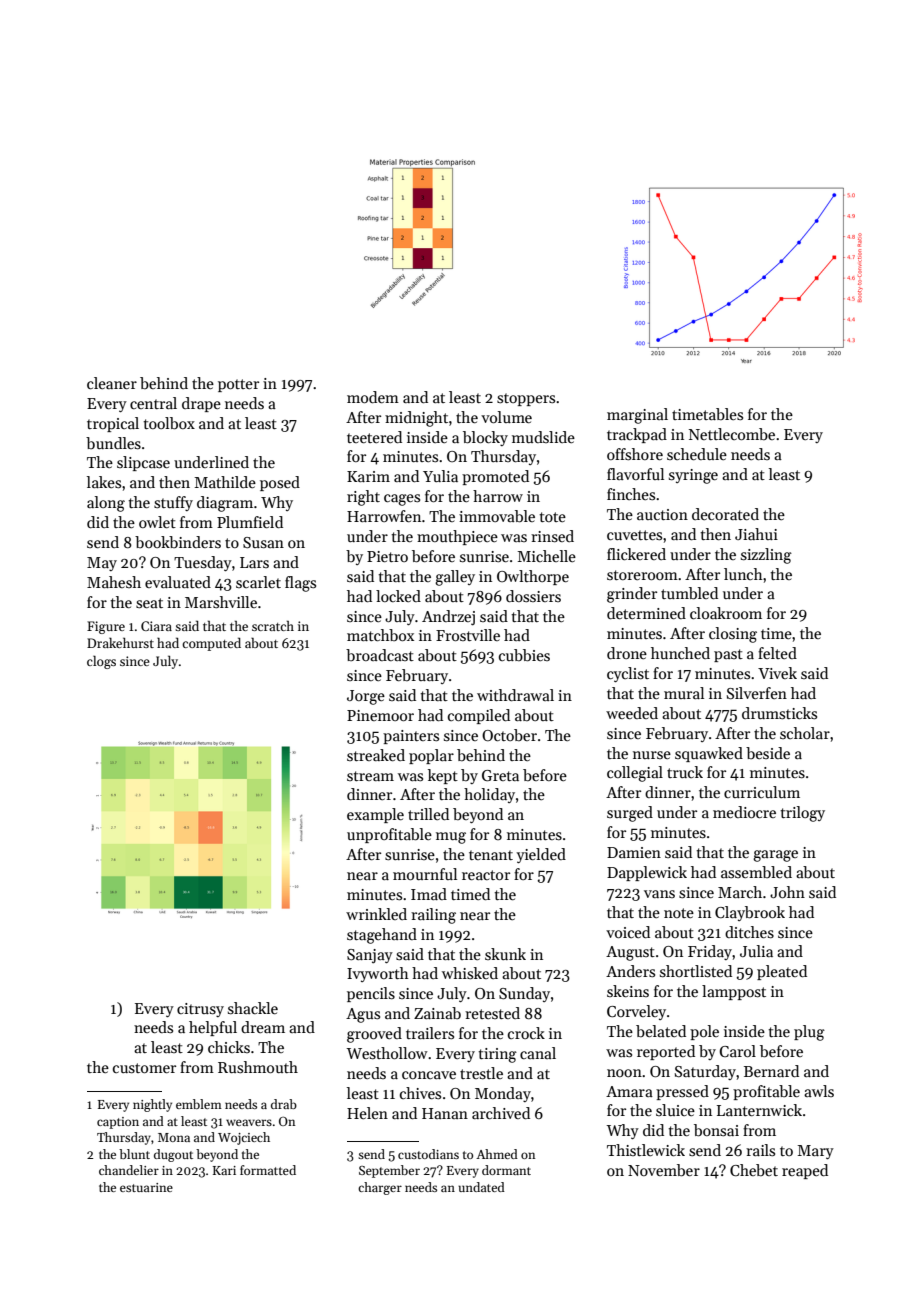  I want to click on example, so click(375, 815).
